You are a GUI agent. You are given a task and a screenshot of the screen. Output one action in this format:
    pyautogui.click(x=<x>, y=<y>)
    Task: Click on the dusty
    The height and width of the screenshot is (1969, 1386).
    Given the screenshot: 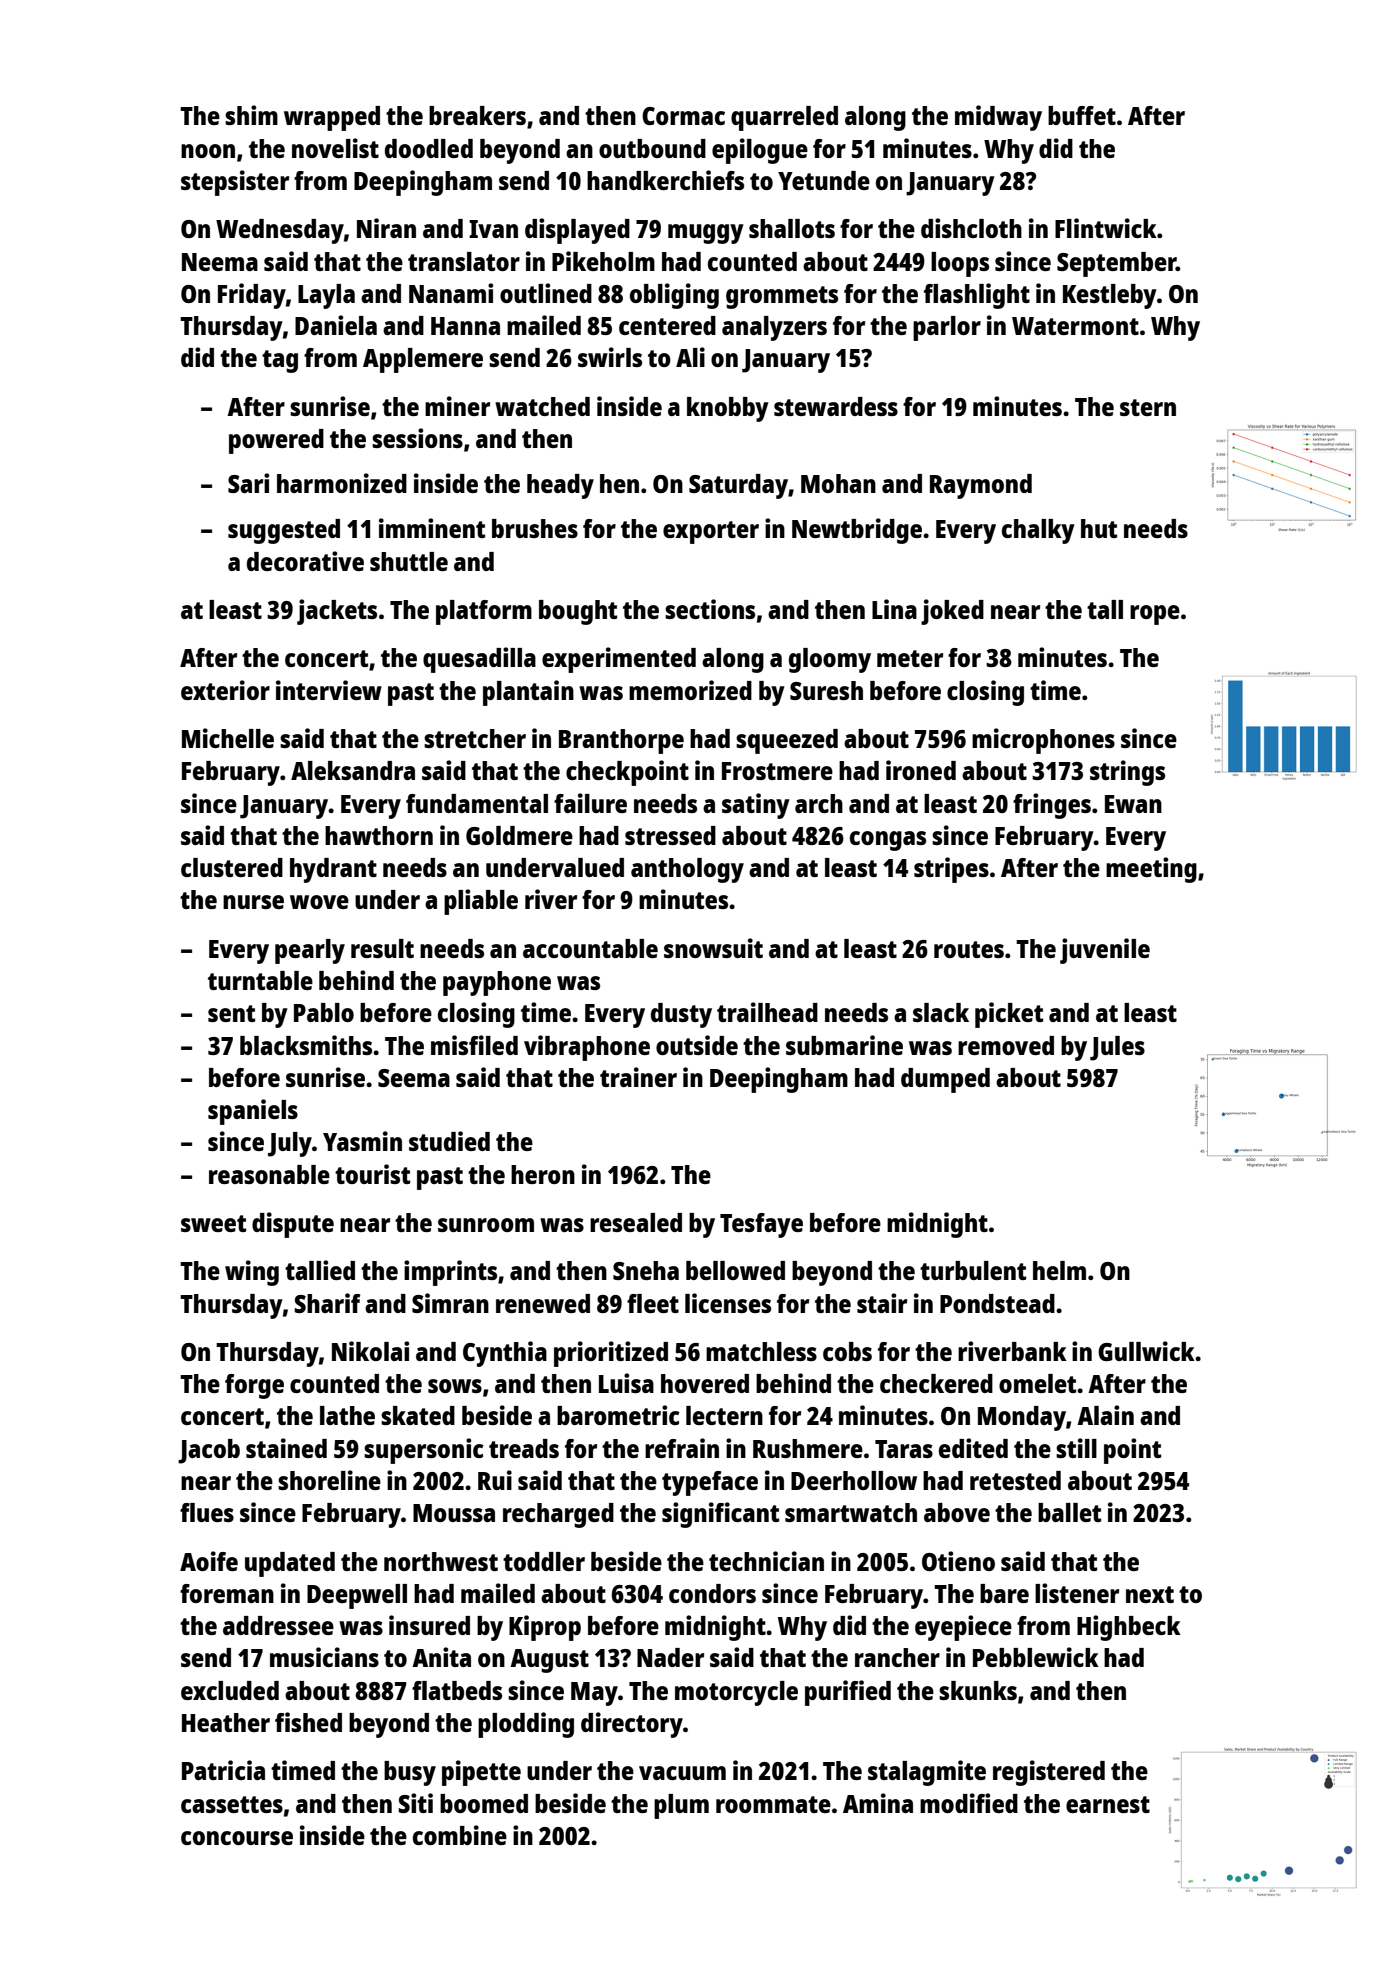 What is the action you would take?
    pyautogui.click(x=681, y=1015)
